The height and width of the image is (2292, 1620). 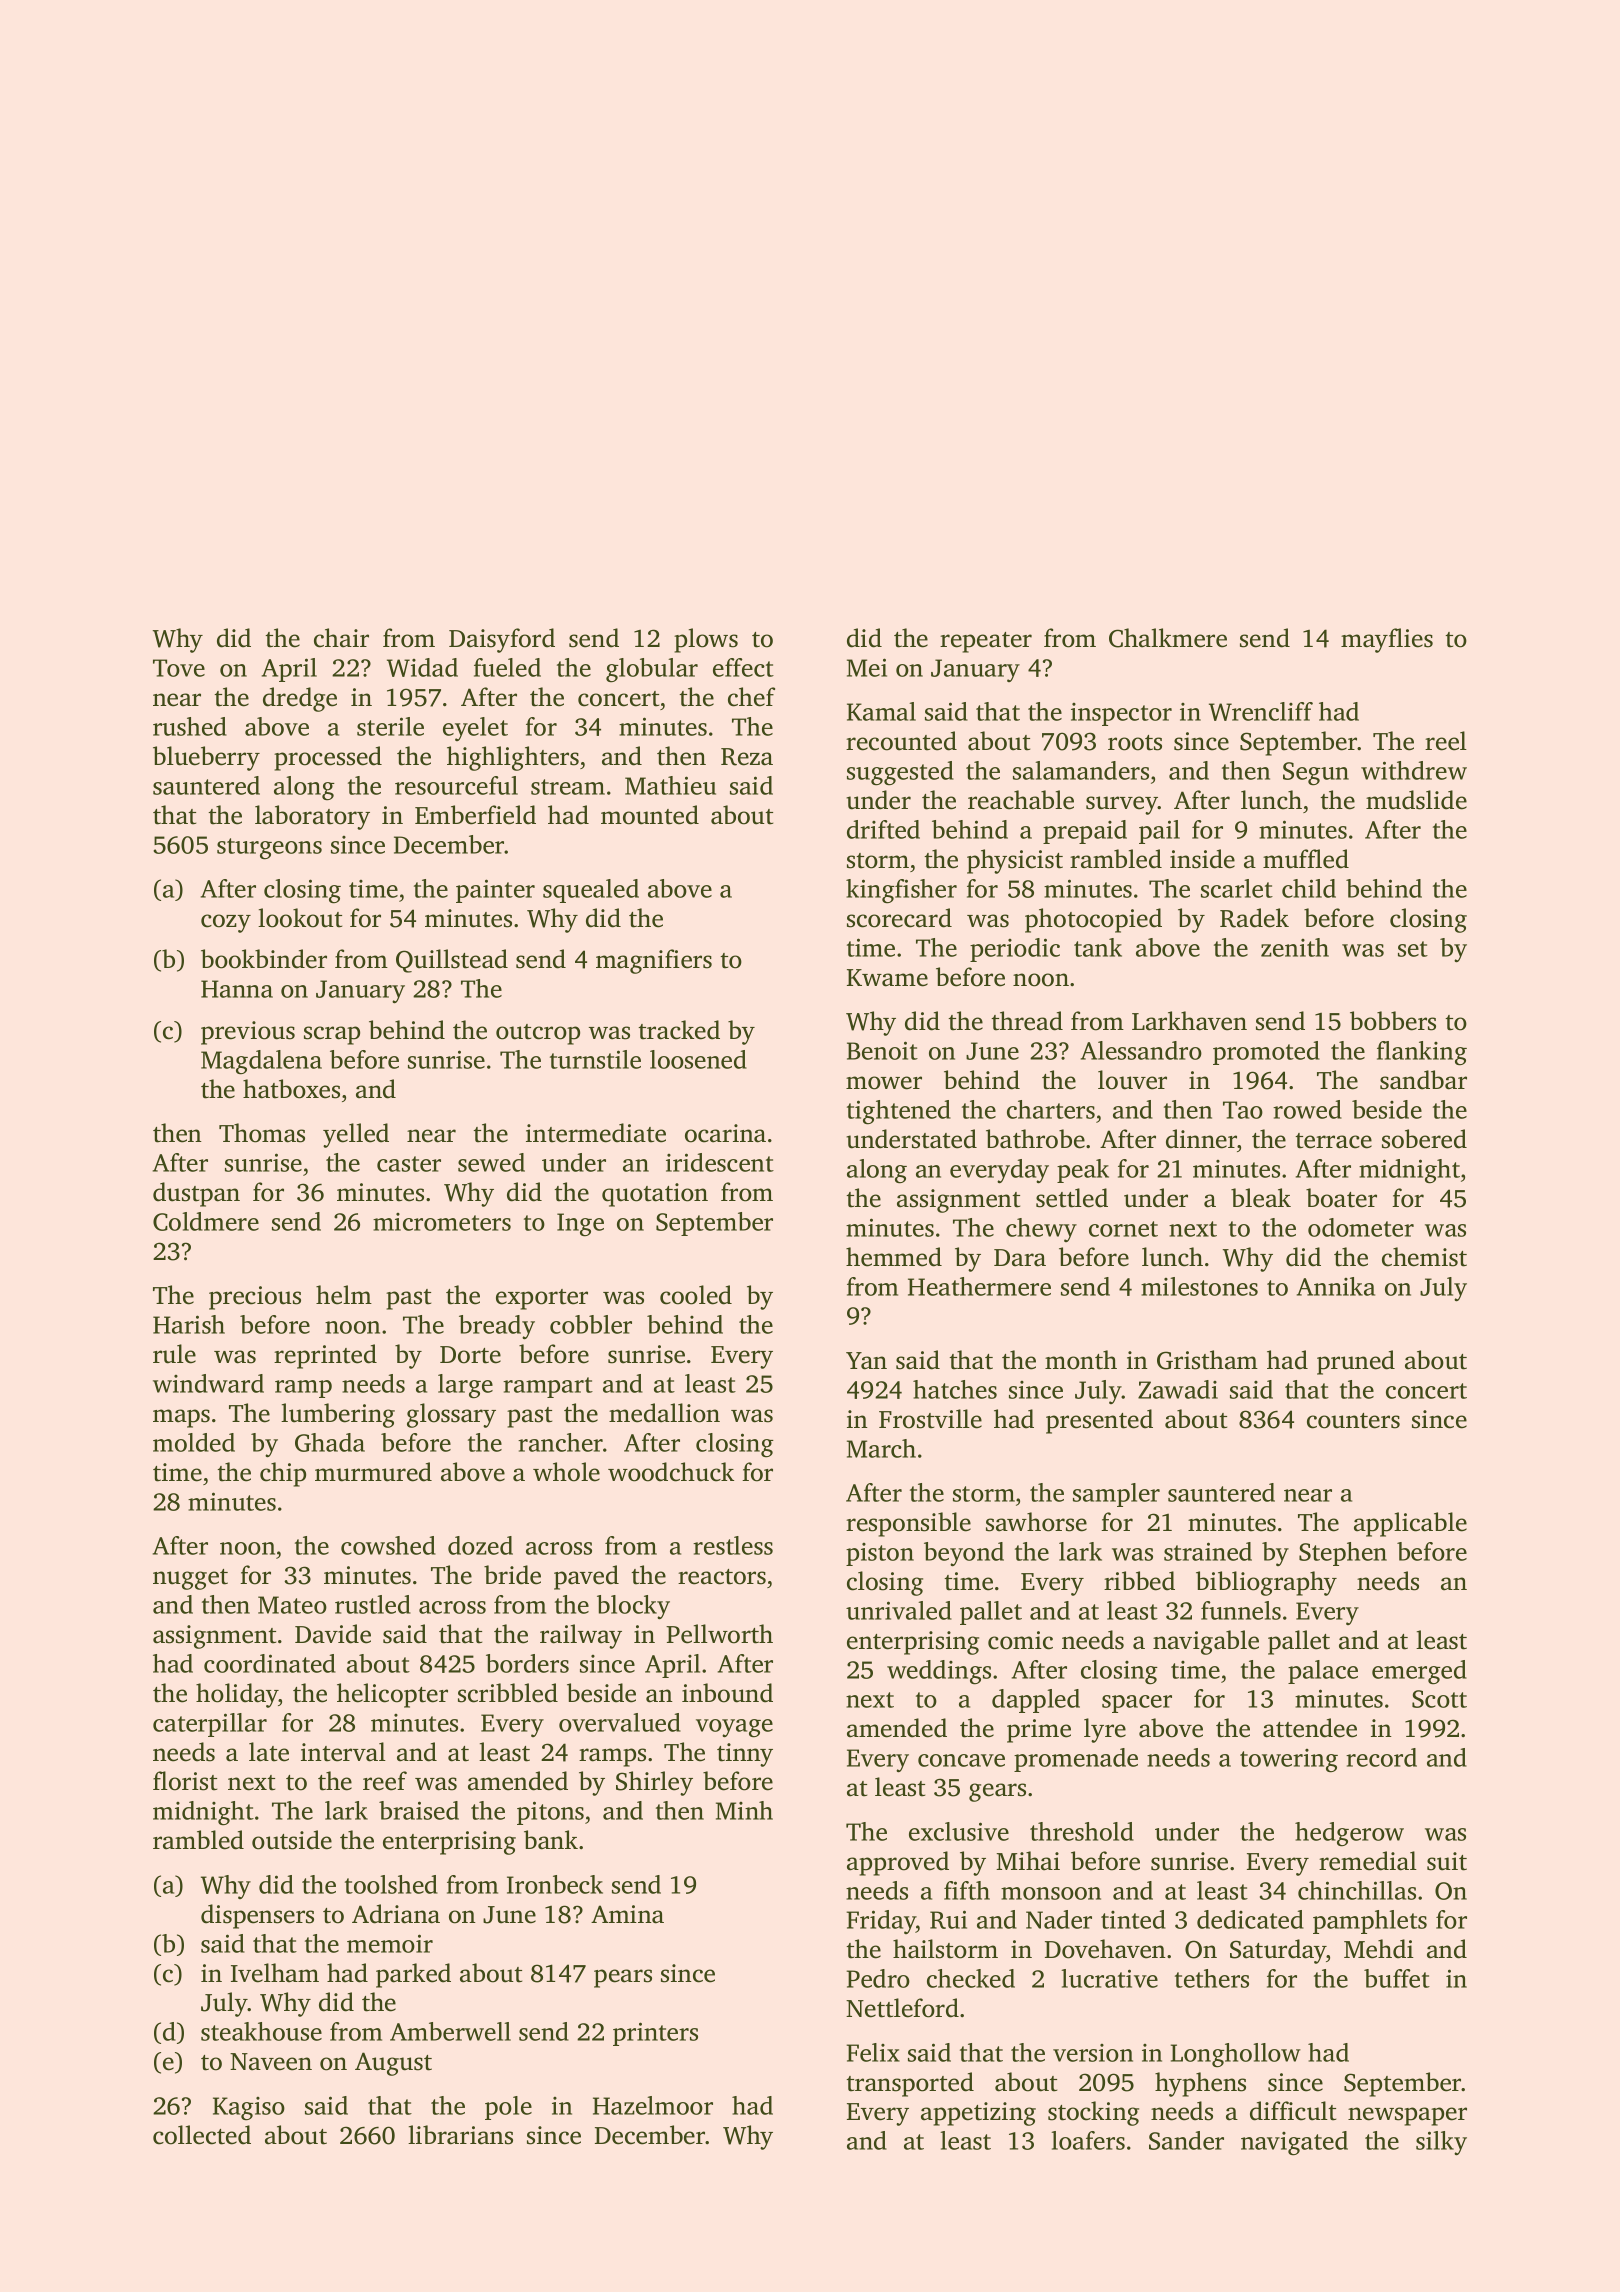 I want to click on version, so click(x=1093, y=2053).
